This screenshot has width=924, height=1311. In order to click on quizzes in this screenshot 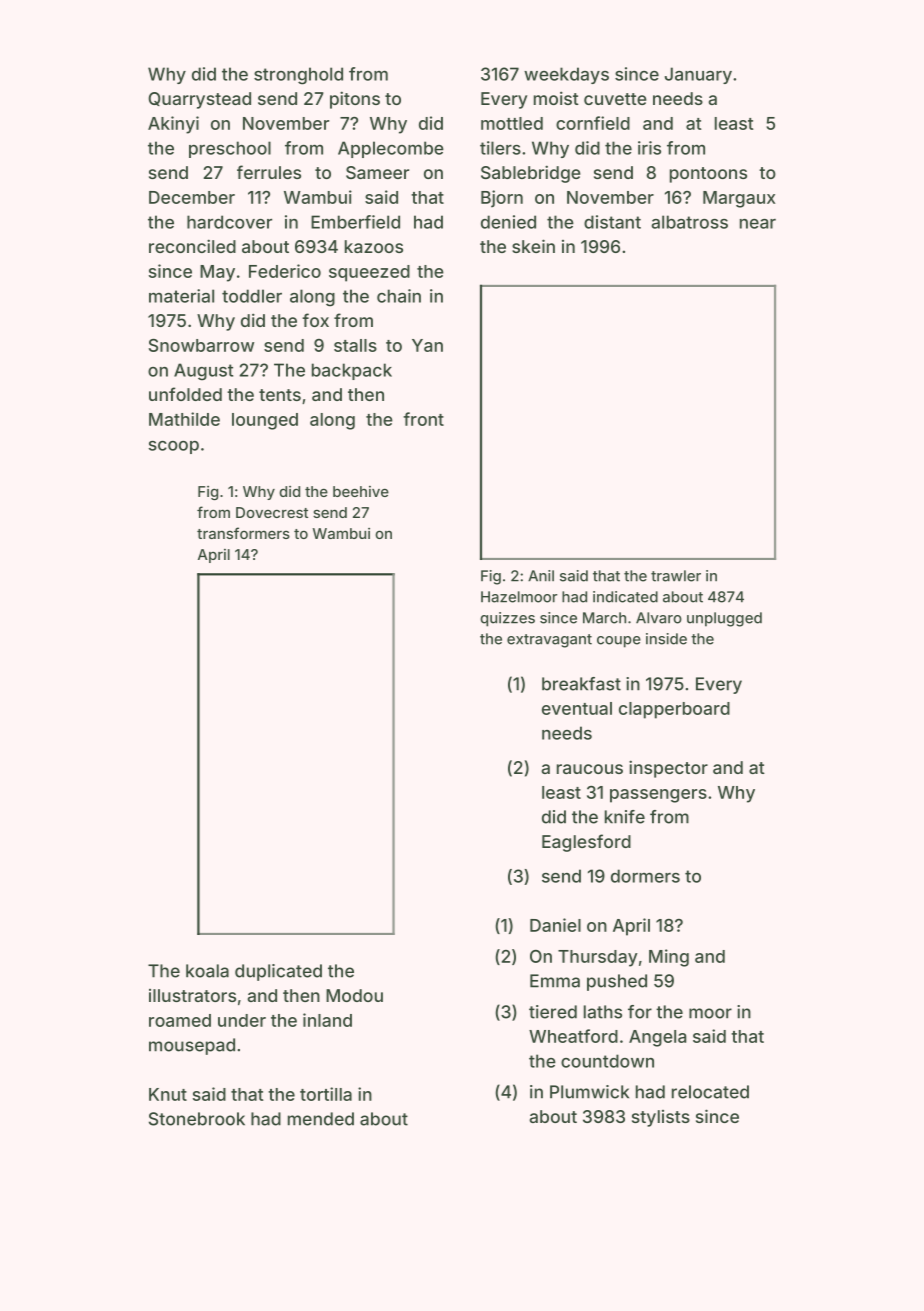, I will do `click(507, 619)`.
